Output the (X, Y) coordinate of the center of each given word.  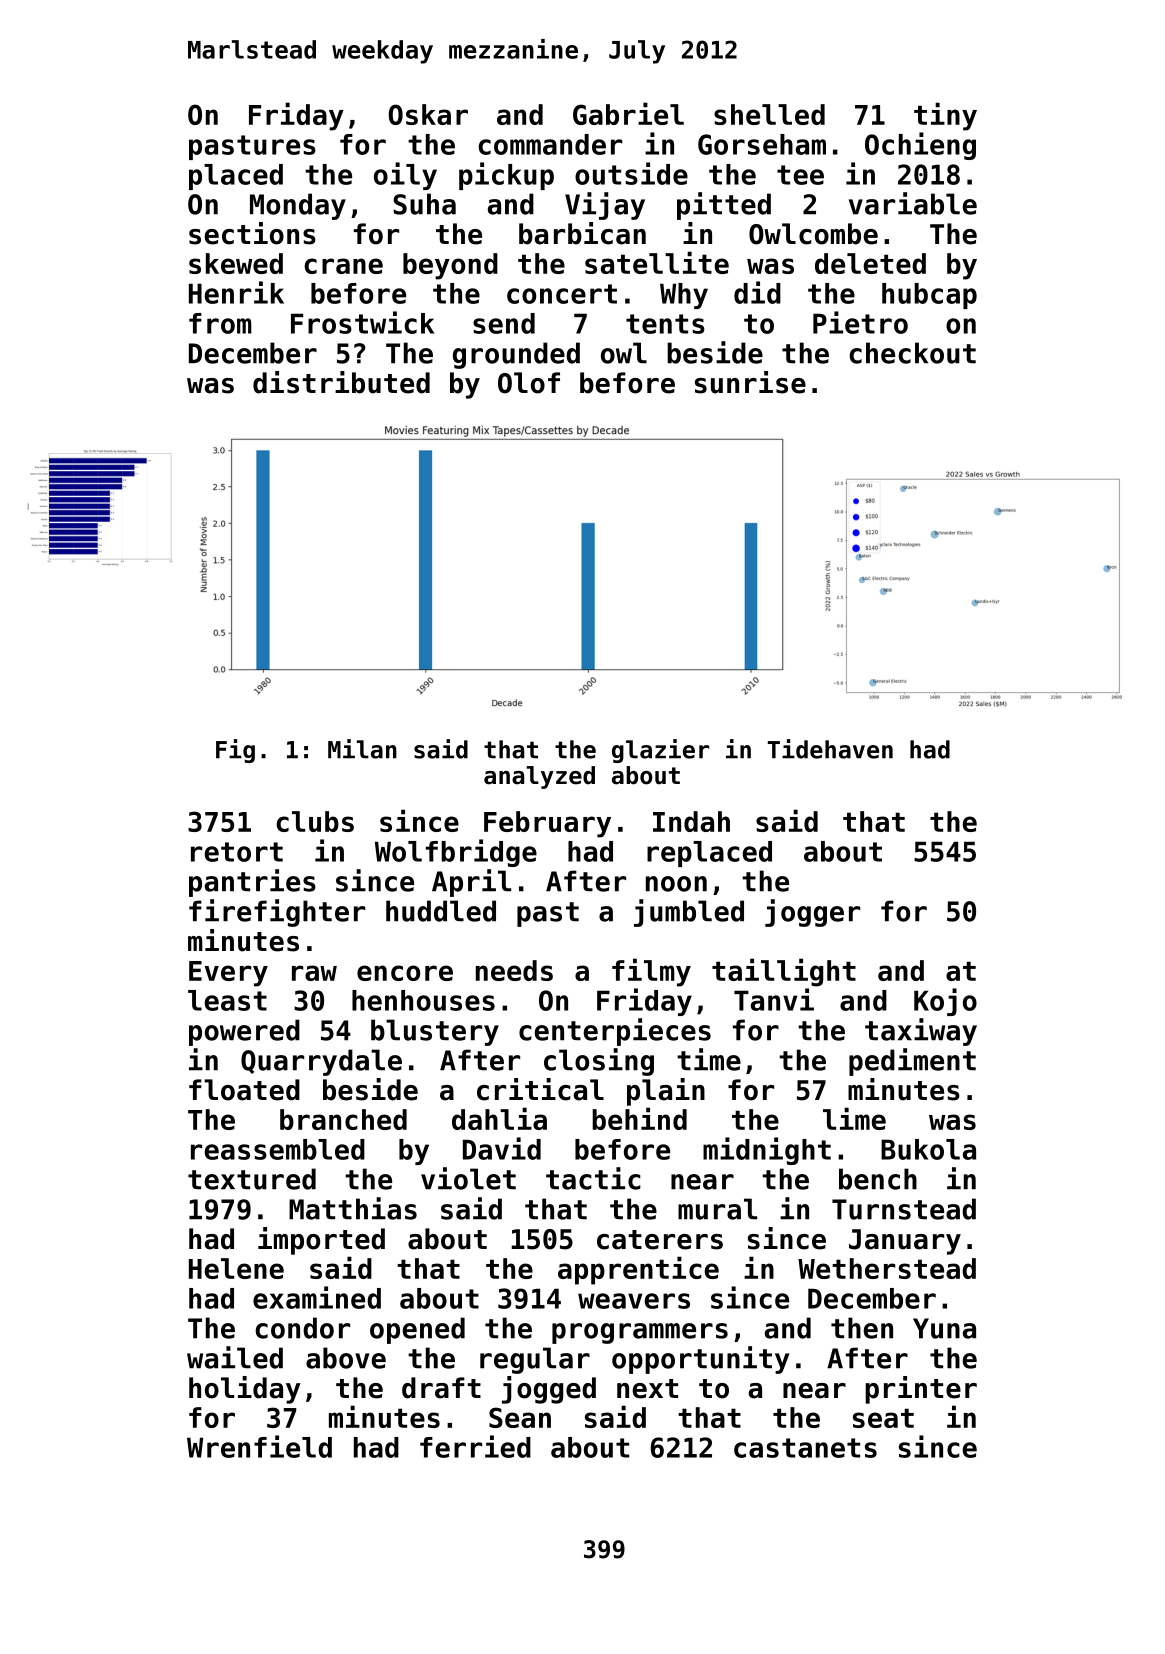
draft (441, 1388)
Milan (362, 749)
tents (665, 324)
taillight (784, 972)
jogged (549, 1390)
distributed (341, 382)
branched (343, 1119)
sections (252, 233)
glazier (660, 751)
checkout (912, 353)
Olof (529, 383)
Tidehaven (830, 749)
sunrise (750, 382)
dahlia (499, 1118)
